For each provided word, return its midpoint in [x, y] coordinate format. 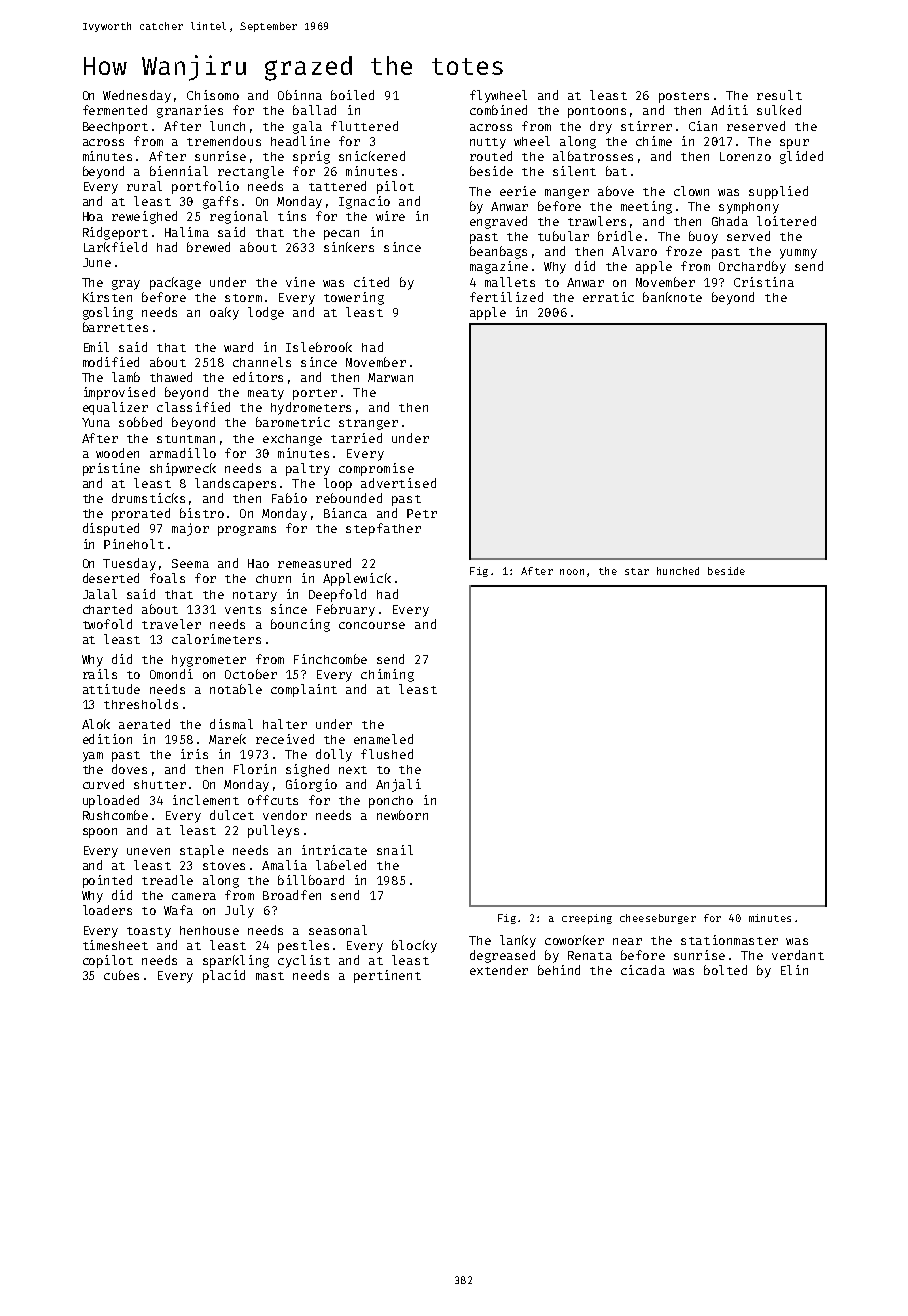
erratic [608, 297]
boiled [352, 95]
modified [111, 362]
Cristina [764, 282]
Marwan [390, 377]
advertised [398, 483]
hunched [678, 571]
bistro [202, 513]
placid [224, 976]
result [779, 95]
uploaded [111, 801]
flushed [387, 754]
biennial [179, 171]
